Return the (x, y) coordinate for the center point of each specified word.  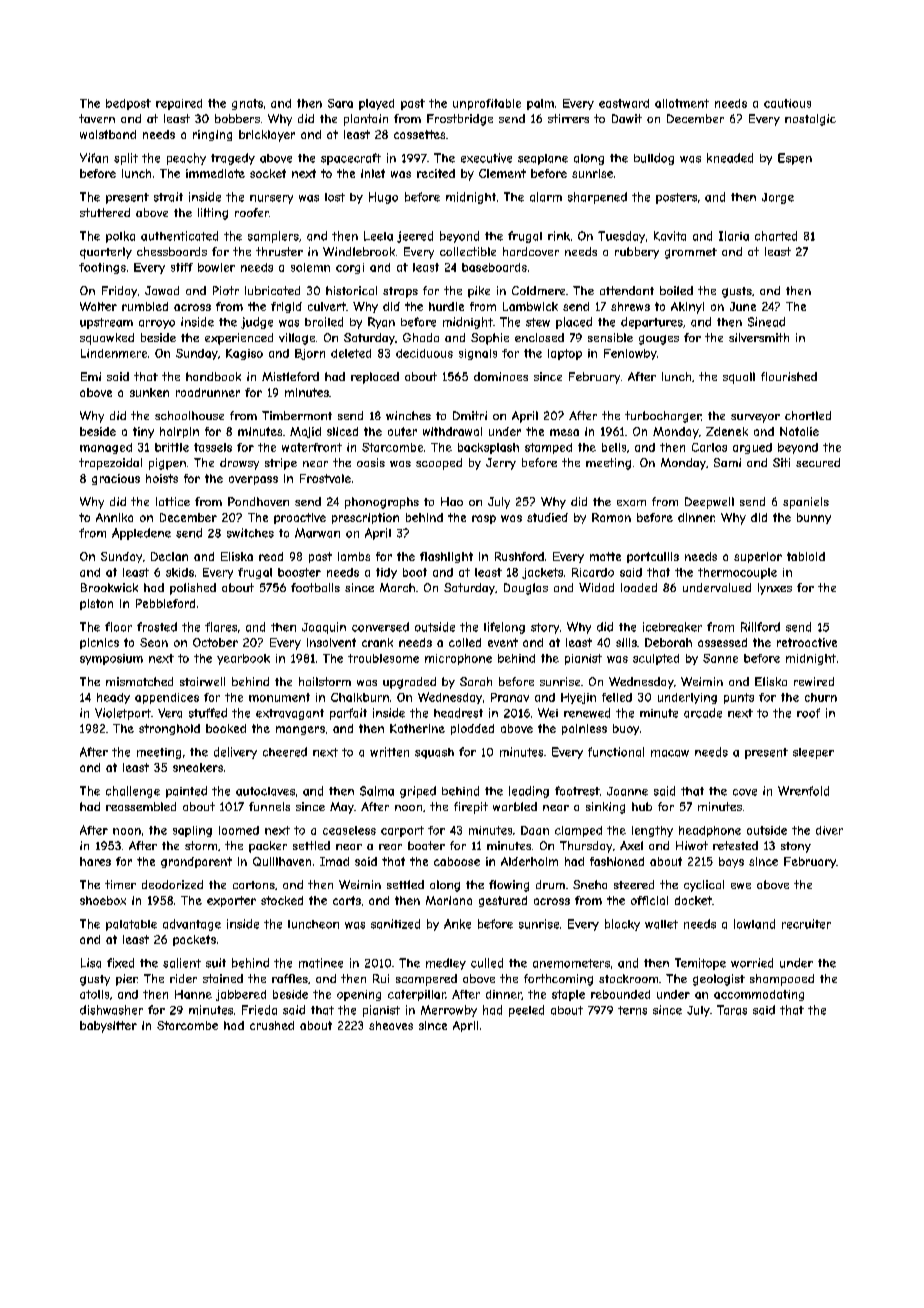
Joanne (627, 791)
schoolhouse (189, 415)
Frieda (259, 1010)
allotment (682, 103)
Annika (114, 517)
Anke (457, 924)
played (376, 104)
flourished (789, 376)
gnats (247, 104)
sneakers (198, 767)
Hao (452, 501)
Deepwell (709, 503)
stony (796, 847)
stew (538, 322)
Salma (377, 791)
